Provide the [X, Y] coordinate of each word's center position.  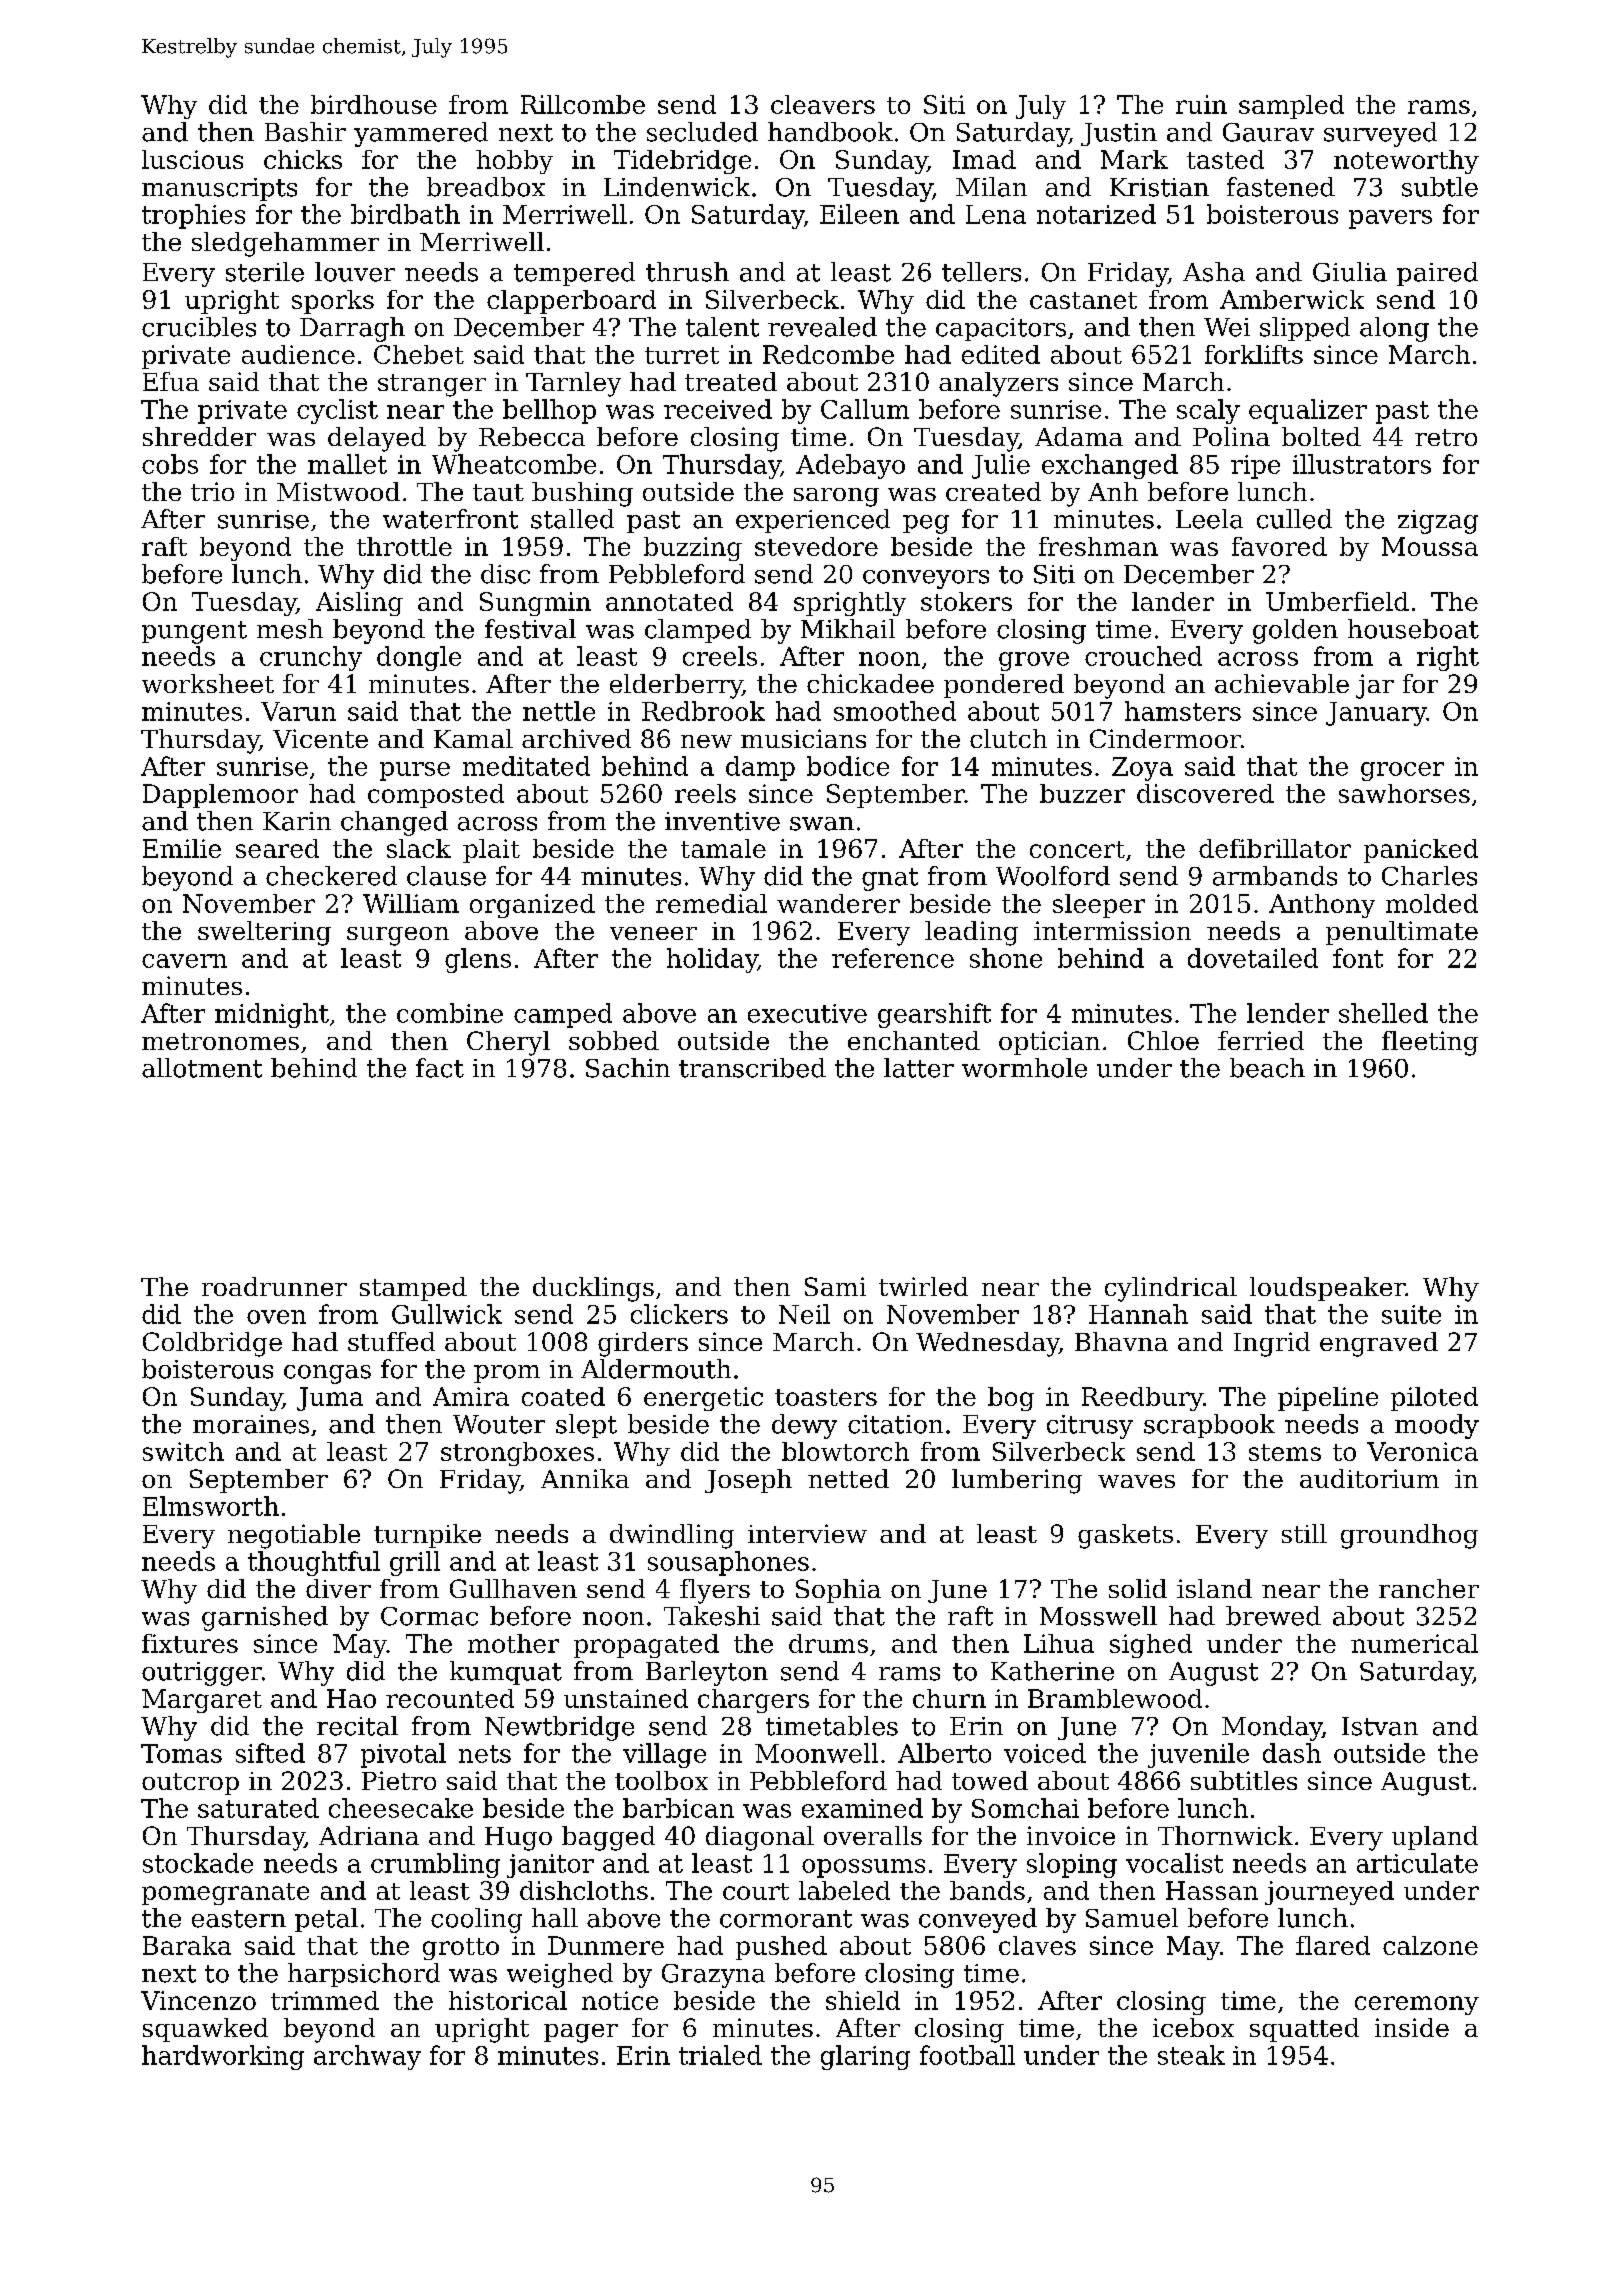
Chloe [1163, 1040]
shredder [199, 436]
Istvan [1380, 1726]
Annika [585, 1478]
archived [576, 738]
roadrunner [274, 1286]
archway [367, 2057]
